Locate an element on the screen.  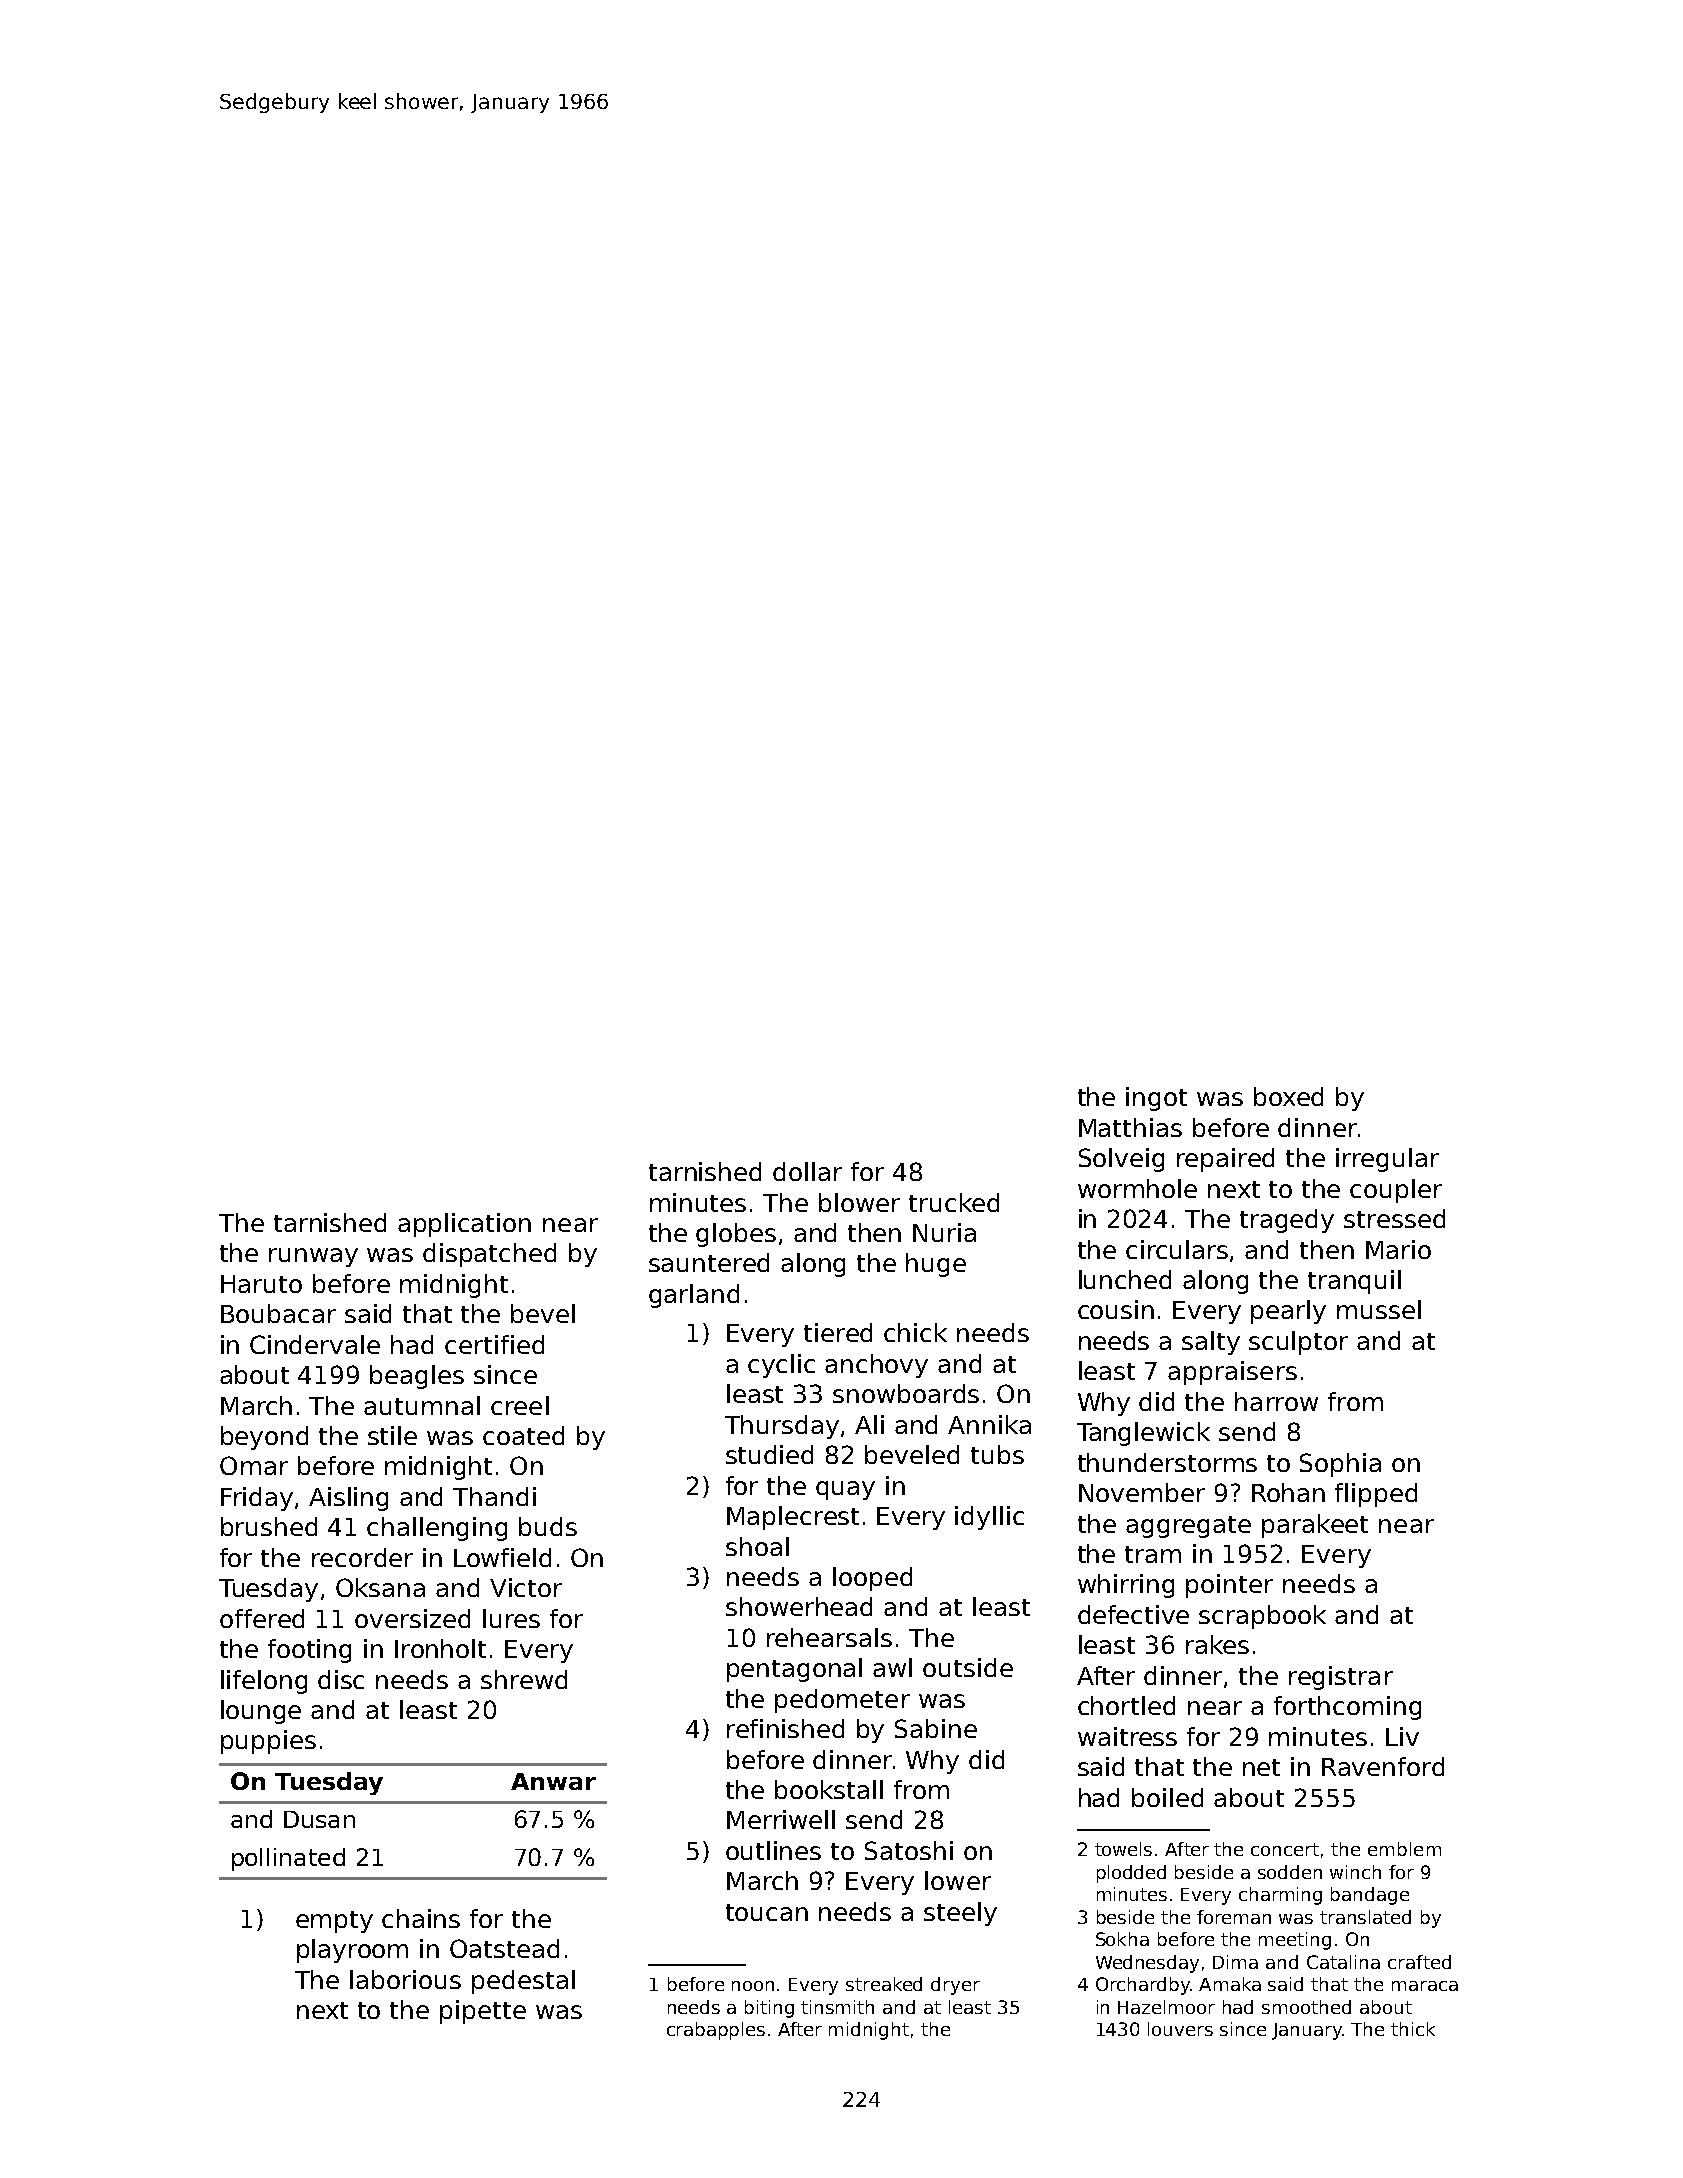
pipette is located at coordinates (483, 2012).
